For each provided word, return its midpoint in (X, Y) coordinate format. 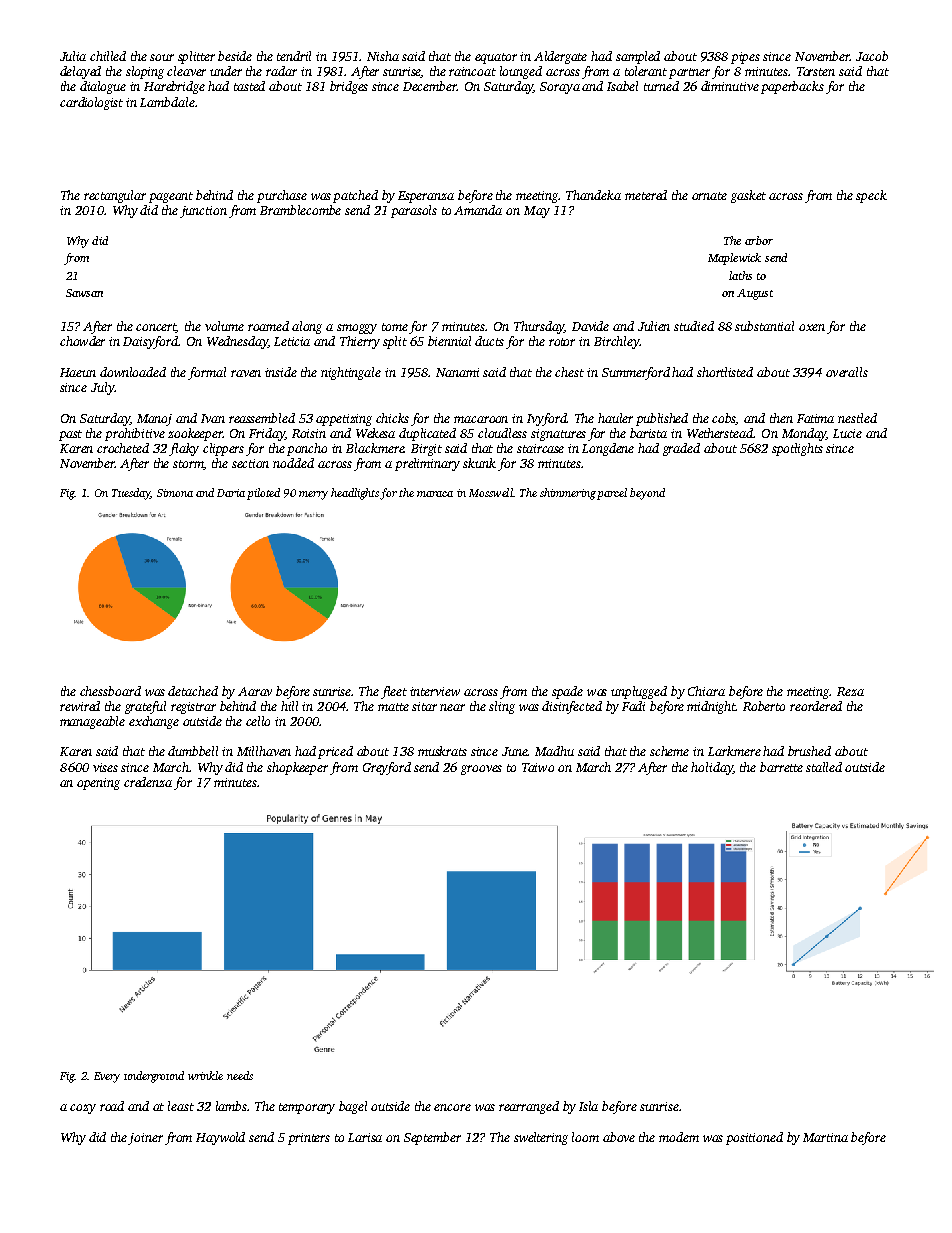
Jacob (872, 56)
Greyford (387, 768)
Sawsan (84, 293)
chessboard (110, 691)
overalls (847, 372)
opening (98, 784)
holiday (712, 768)
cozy (83, 1109)
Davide (590, 326)
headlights (355, 494)
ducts (489, 341)
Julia (73, 56)
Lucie (847, 433)
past (70, 435)
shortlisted (725, 372)
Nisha (383, 56)
